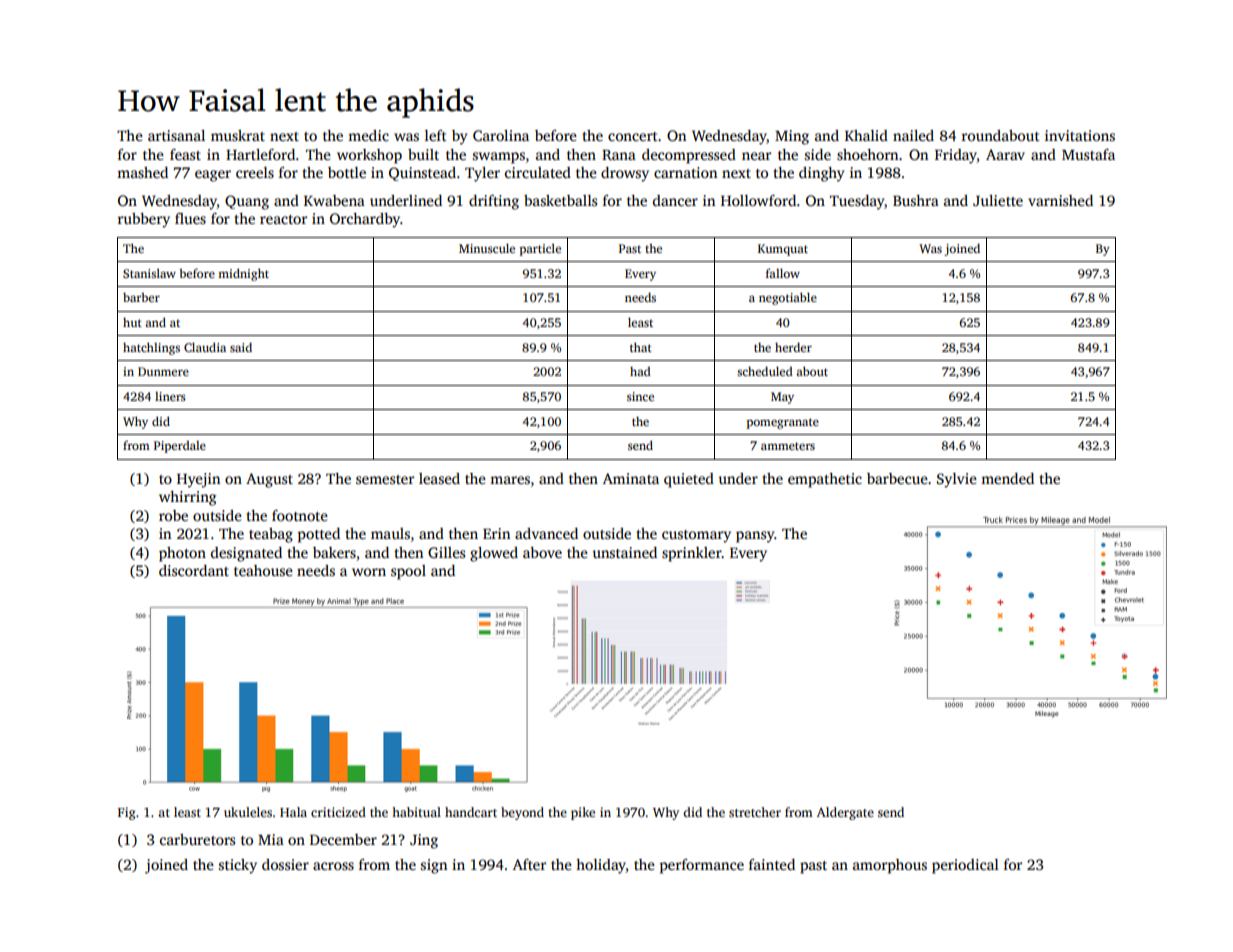 The image size is (1233, 952). What do you see at coordinates (238, 135) in the document?
I see `muskrat` at bounding box center [238, 135].
